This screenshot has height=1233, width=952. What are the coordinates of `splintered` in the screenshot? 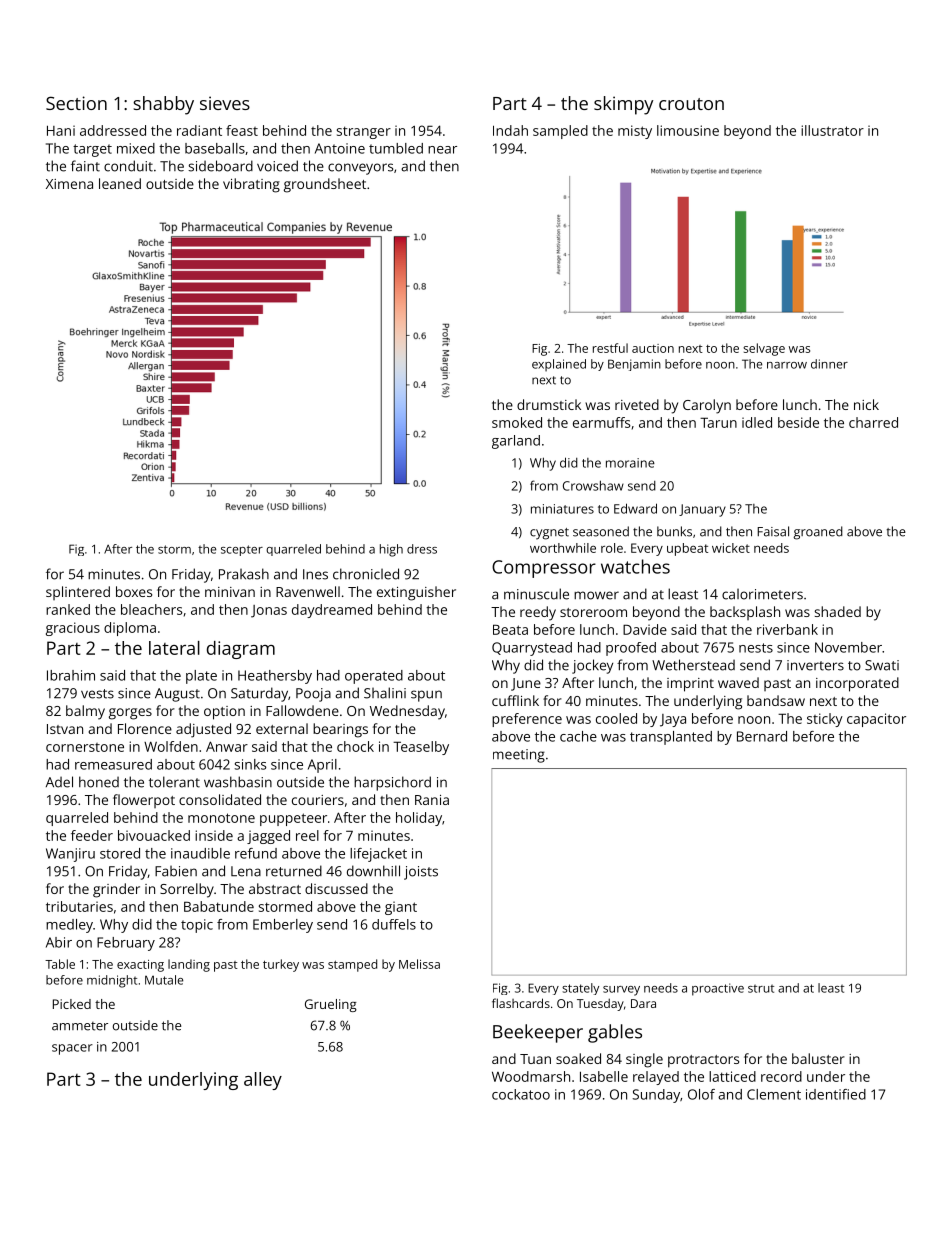 It's located at (78, 593).
